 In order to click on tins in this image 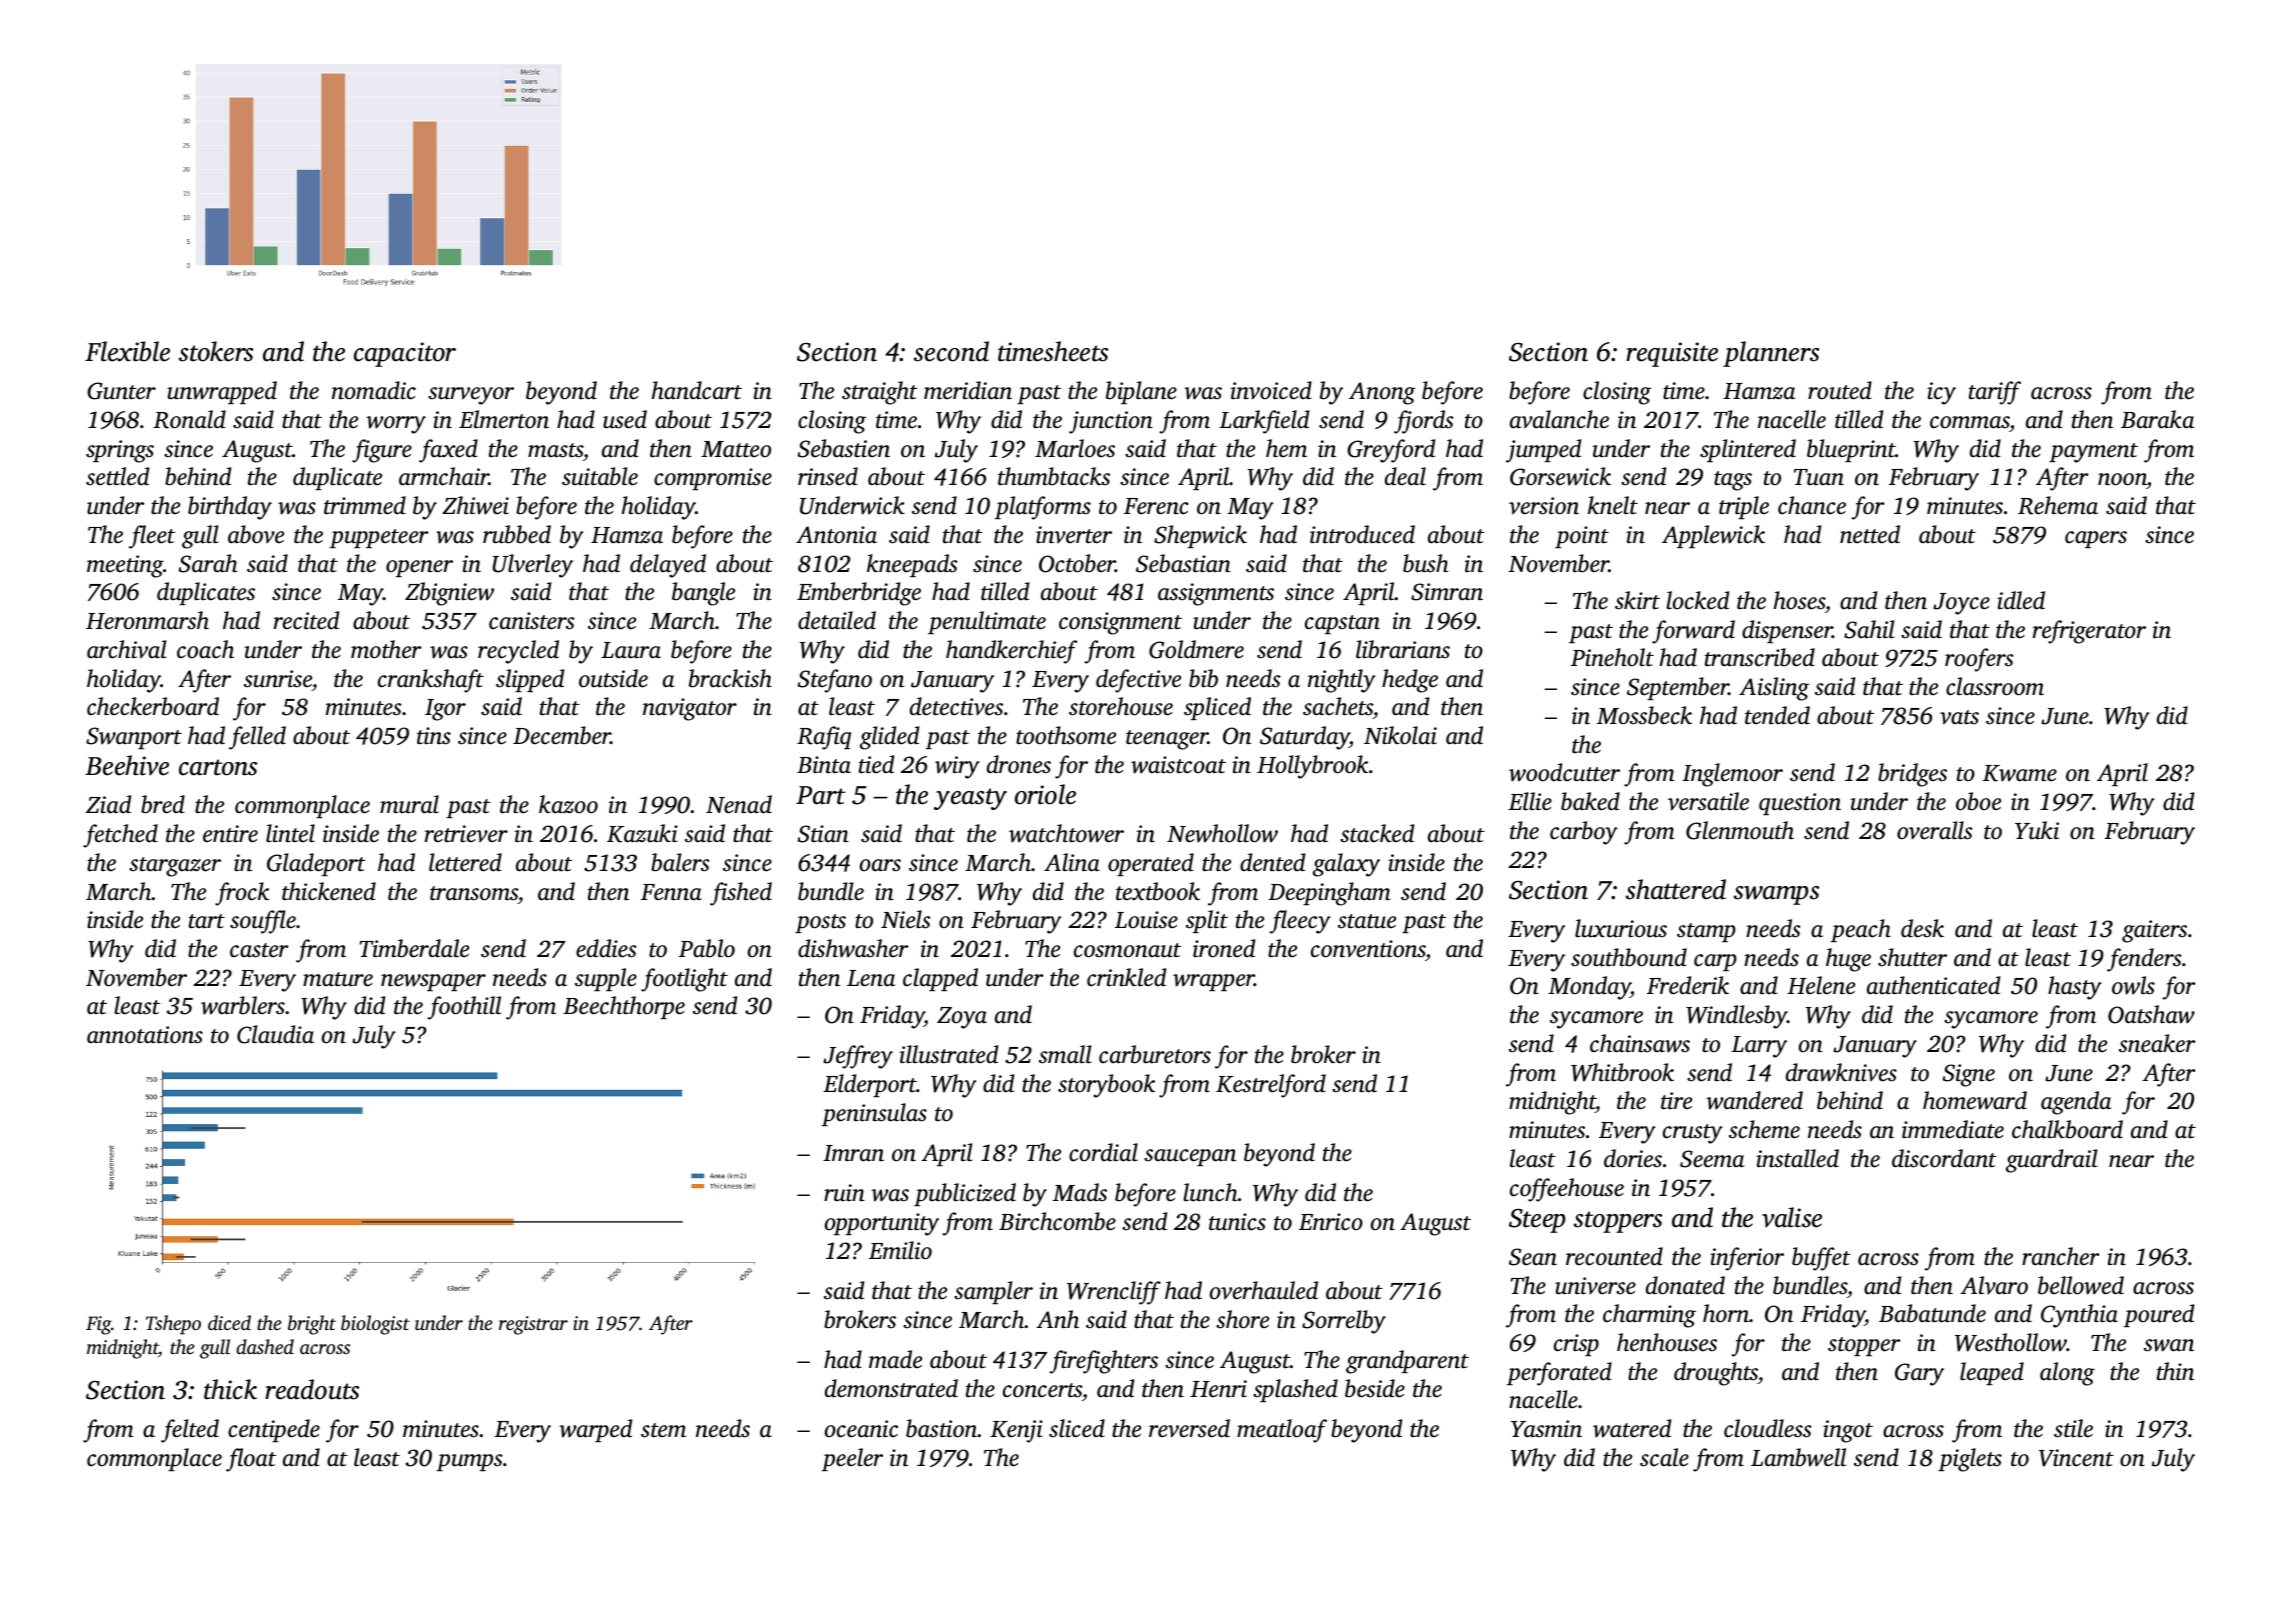, I will do `click(434, 736)`.
